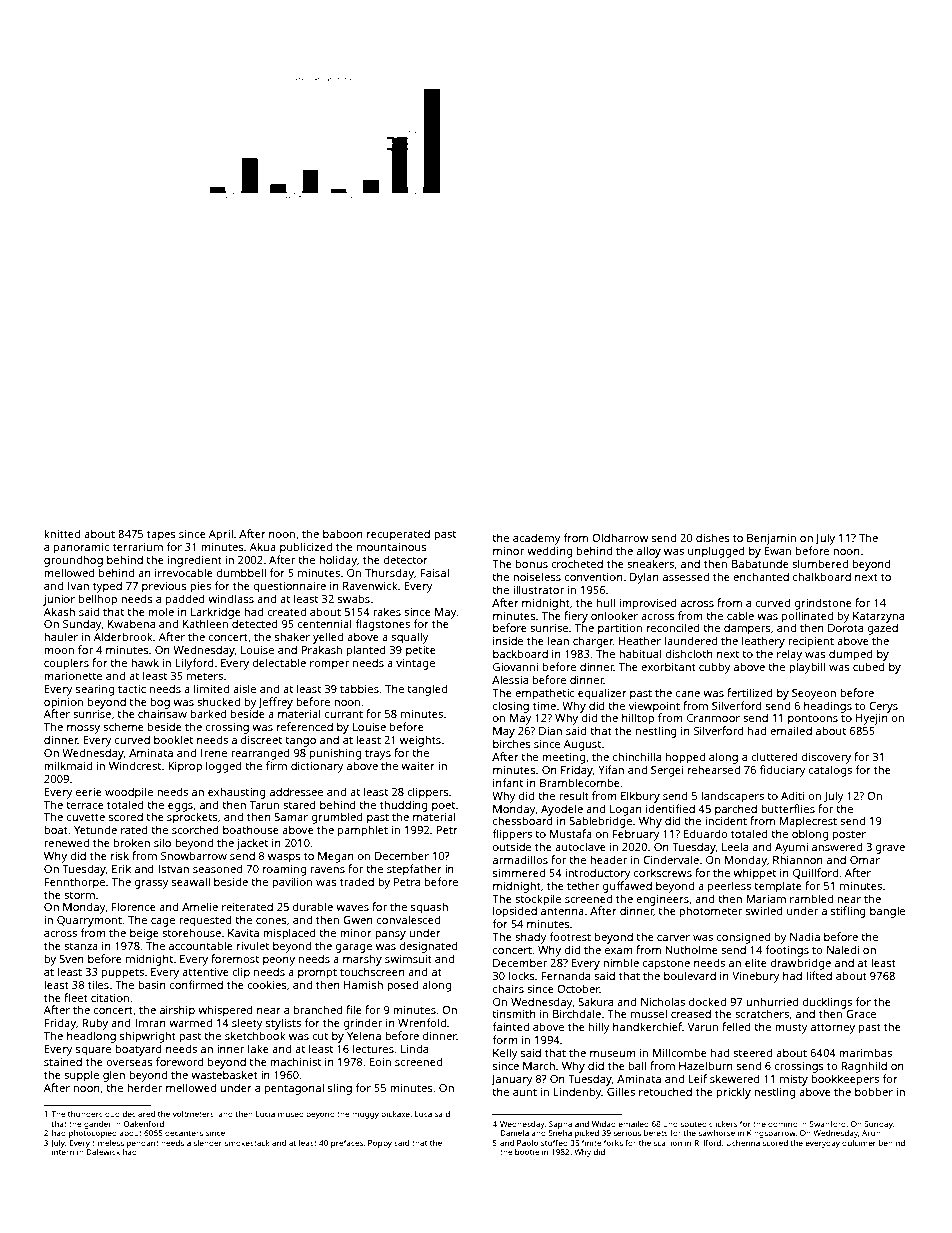 The width and height of the image is (952, 1233). What do you see at coordinates (878, 617) in the image?
I see `Katarzyna` at bounding box center [878, 617].
